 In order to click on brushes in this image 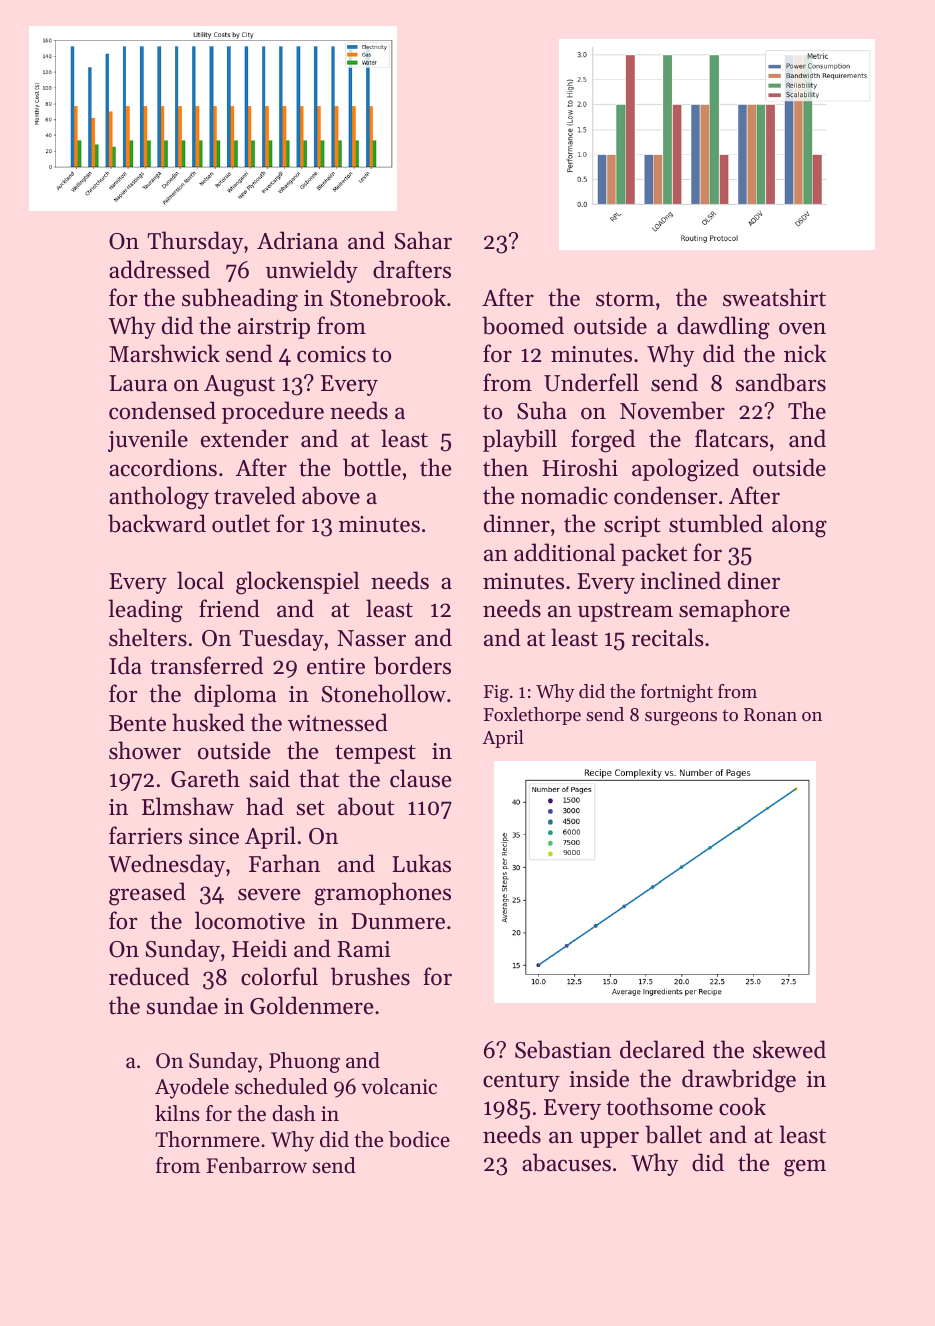, I will do `click(370, 976)`.
